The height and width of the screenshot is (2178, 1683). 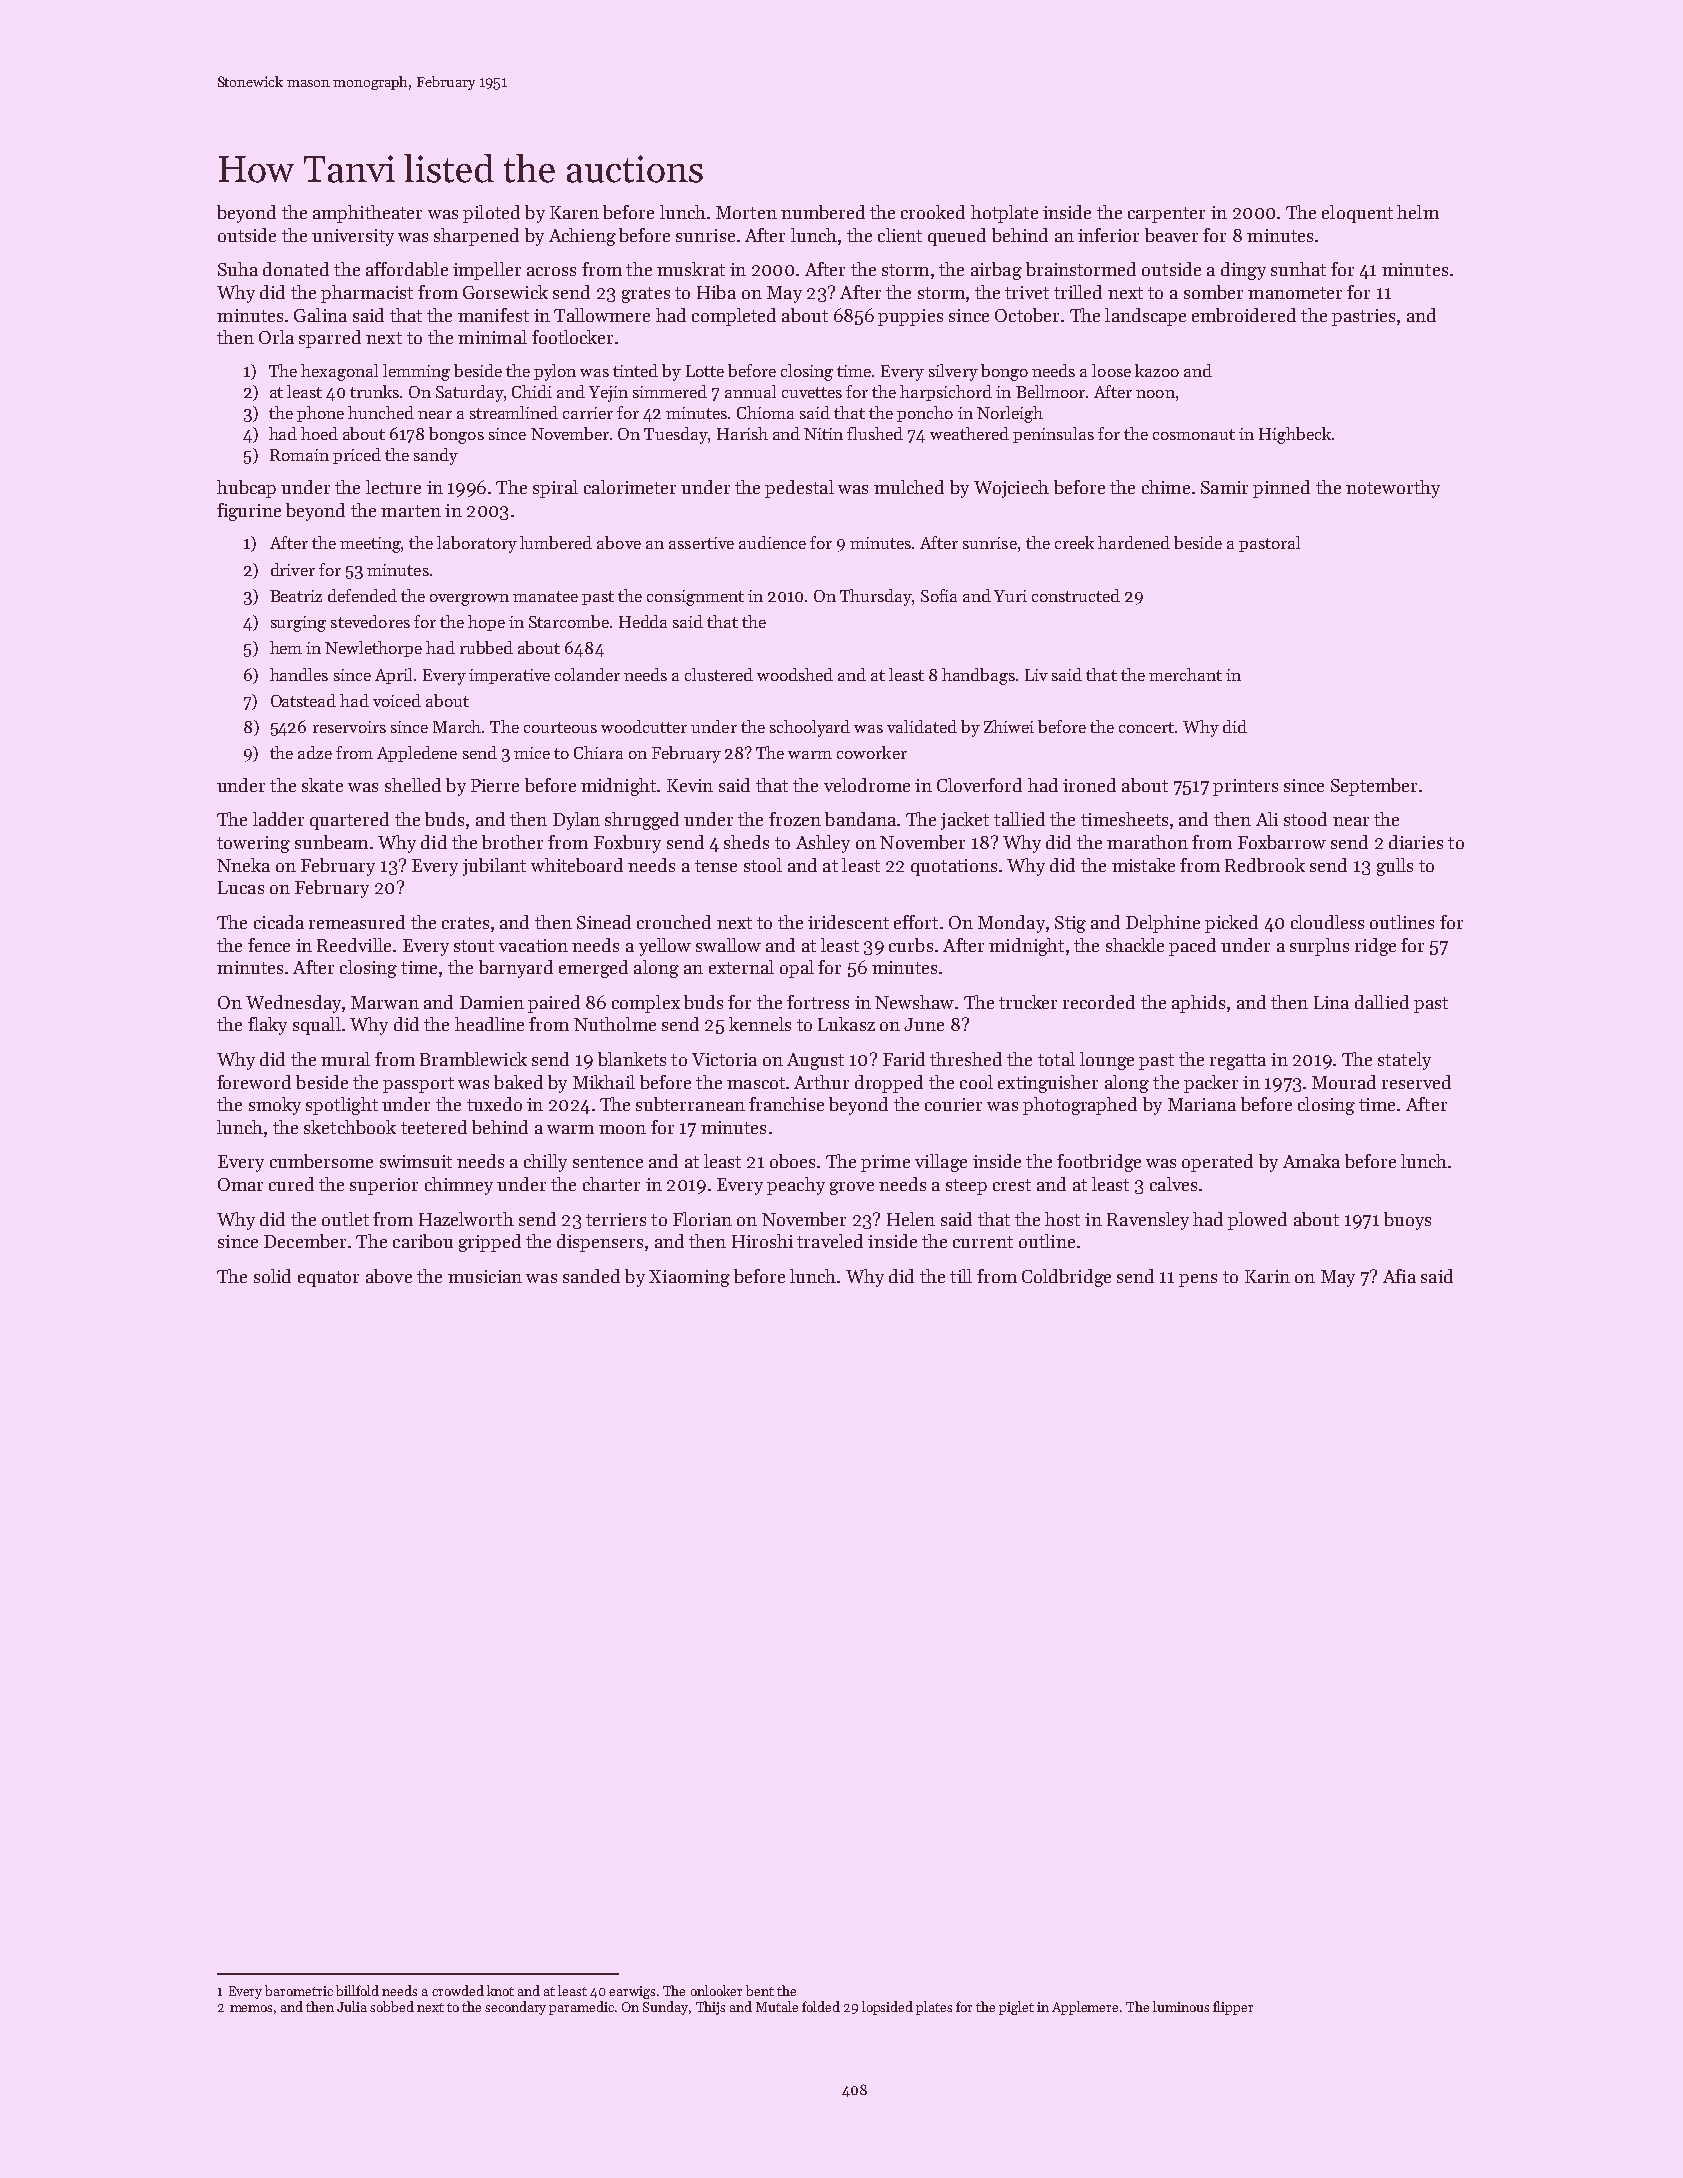 I want to click on amphitheater, so click(x=367, y=214).
